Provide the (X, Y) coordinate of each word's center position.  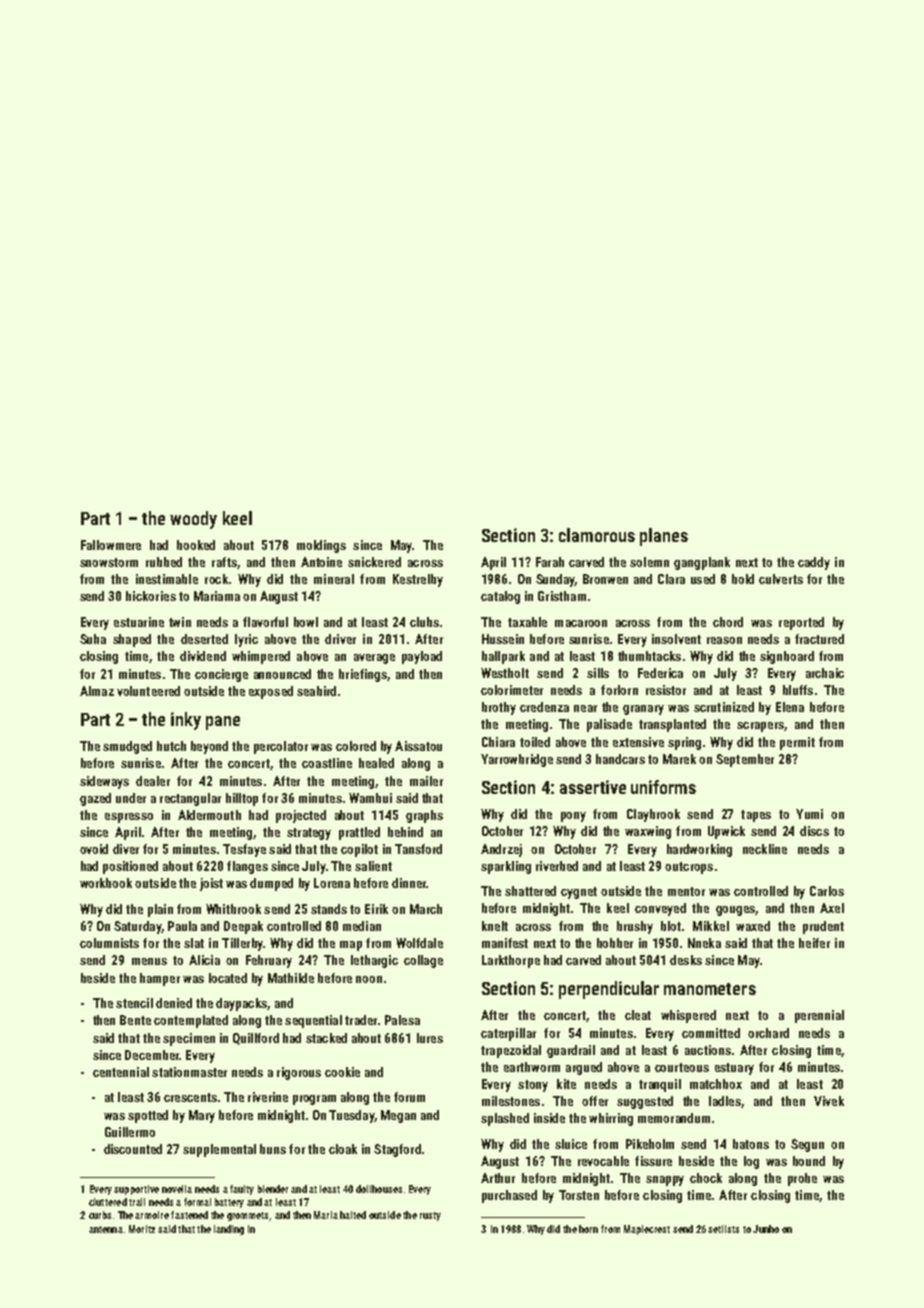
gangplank (702, 563)
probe (802, 1179)
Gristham (562, 596)
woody (193, 520)
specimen (189, 1039)
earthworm (532, 1067)
